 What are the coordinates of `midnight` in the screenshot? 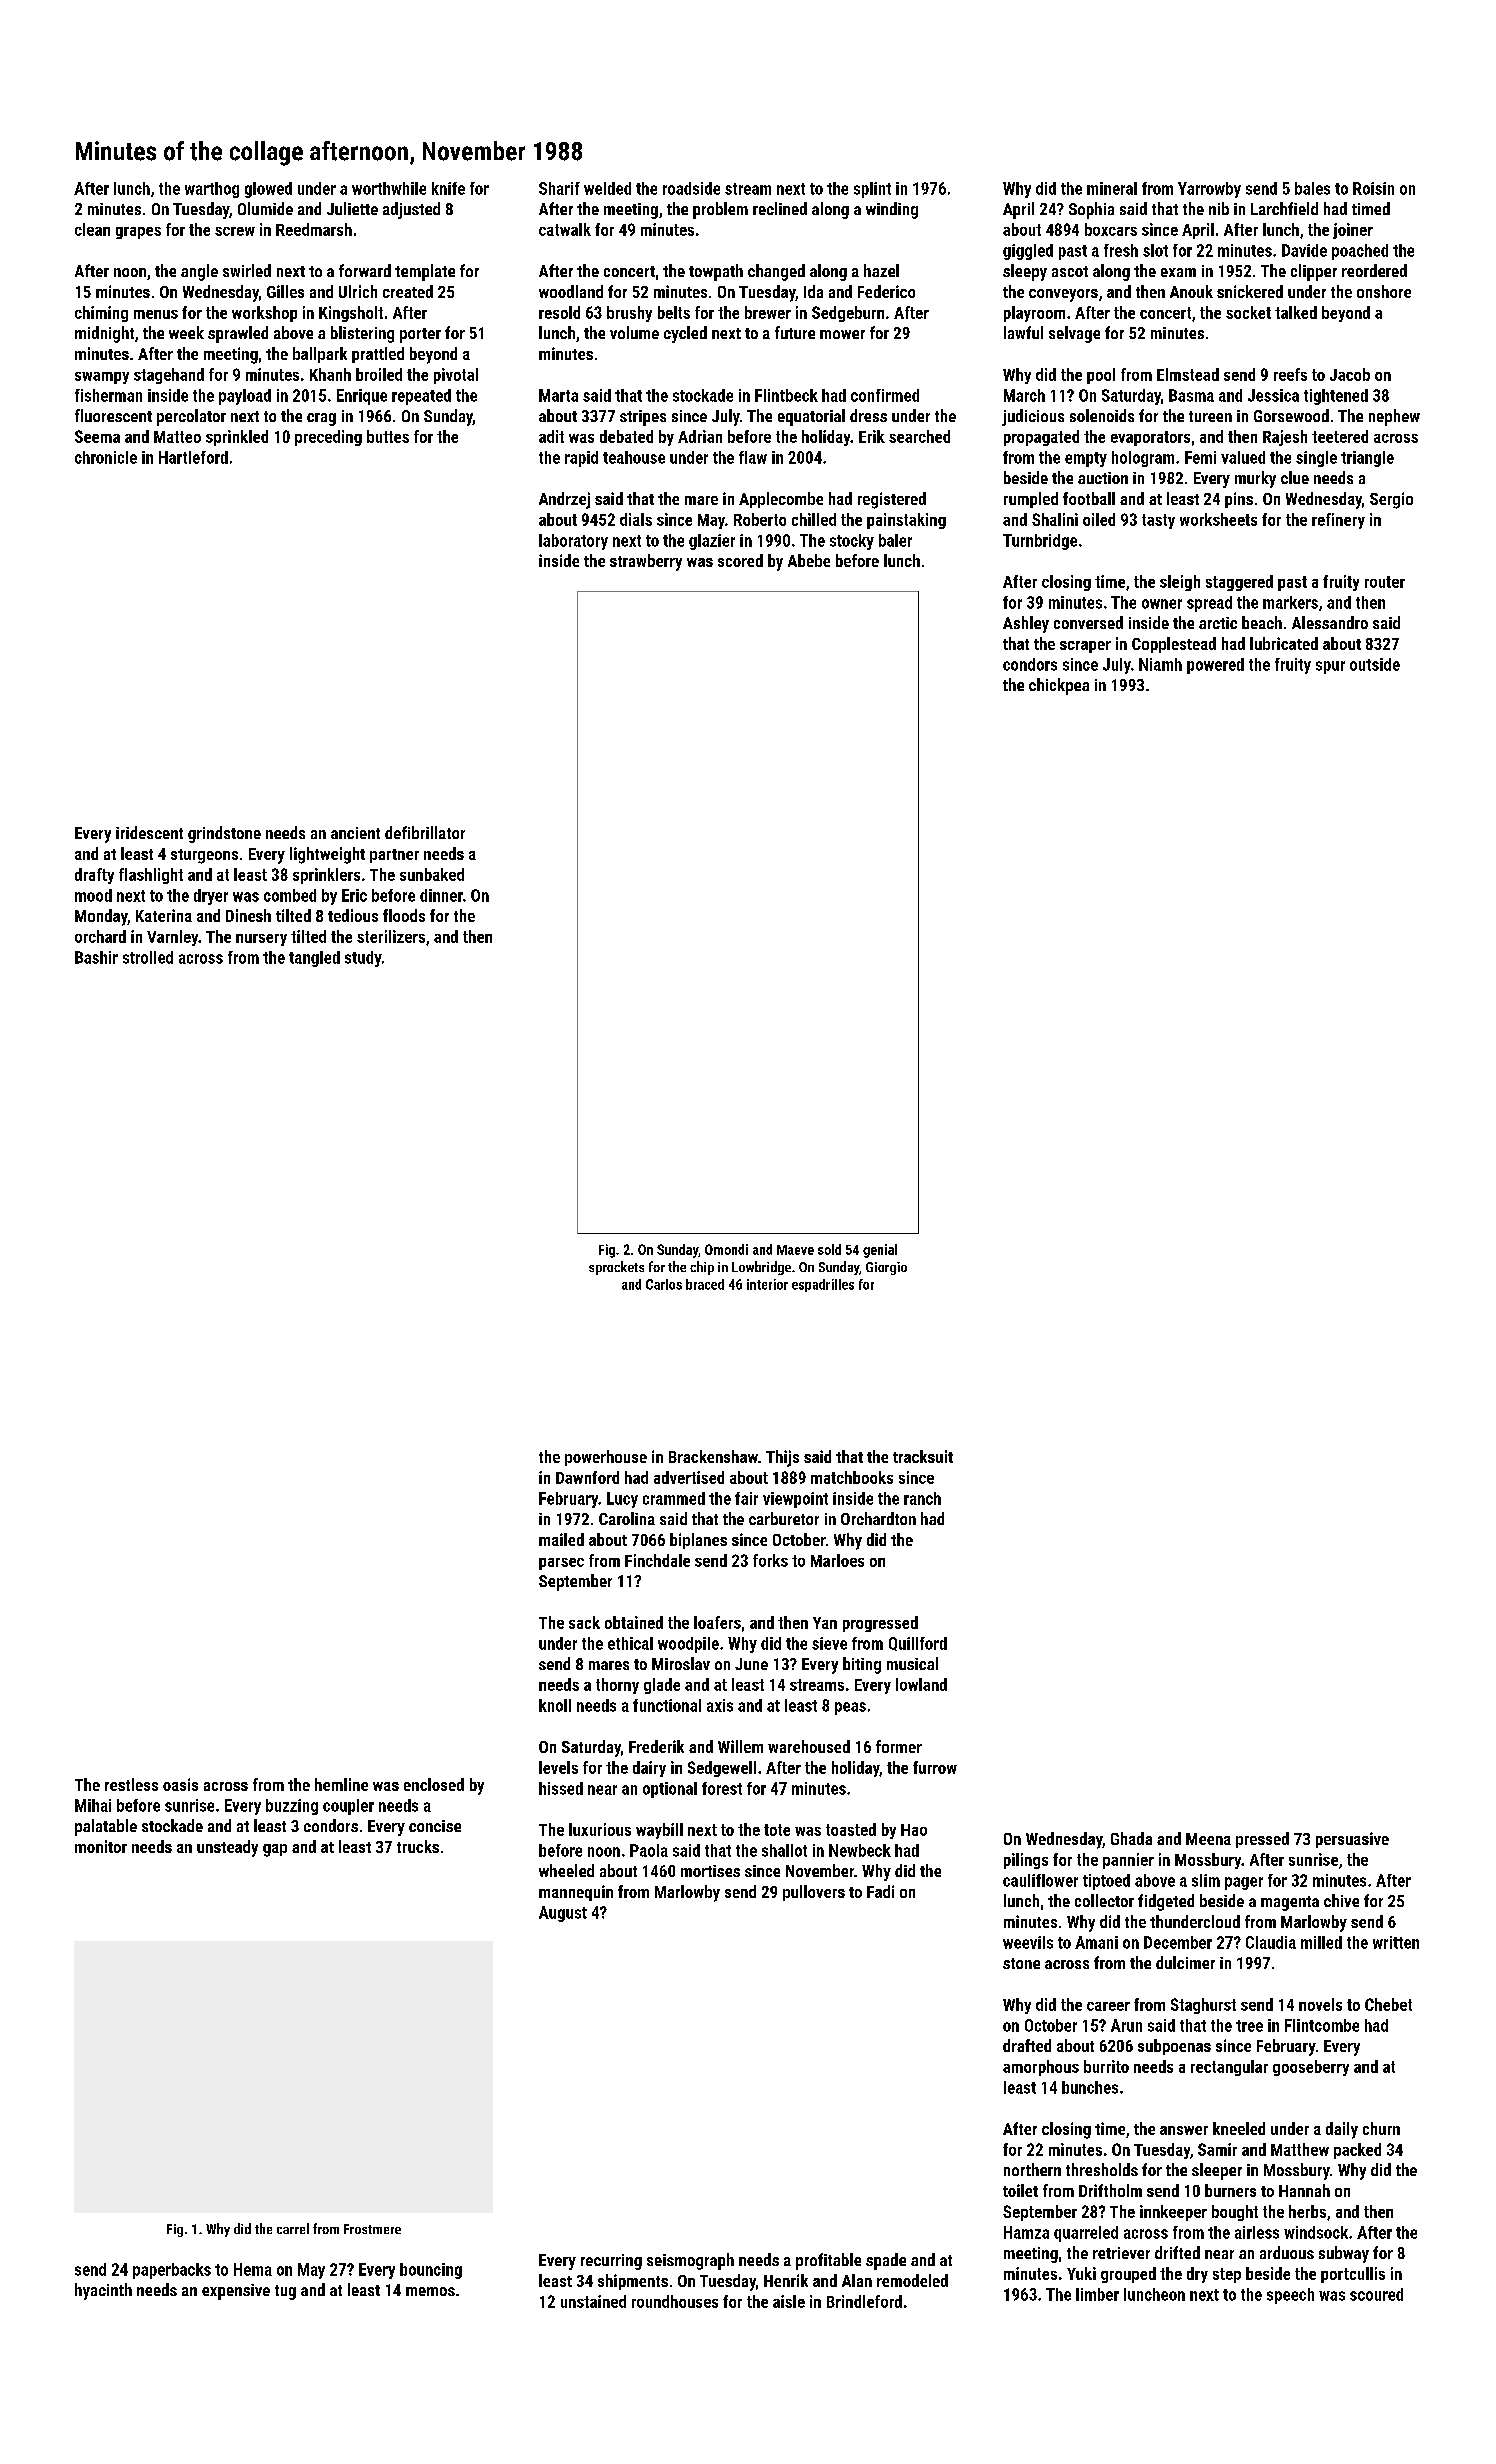 It's located at (104, 334).
